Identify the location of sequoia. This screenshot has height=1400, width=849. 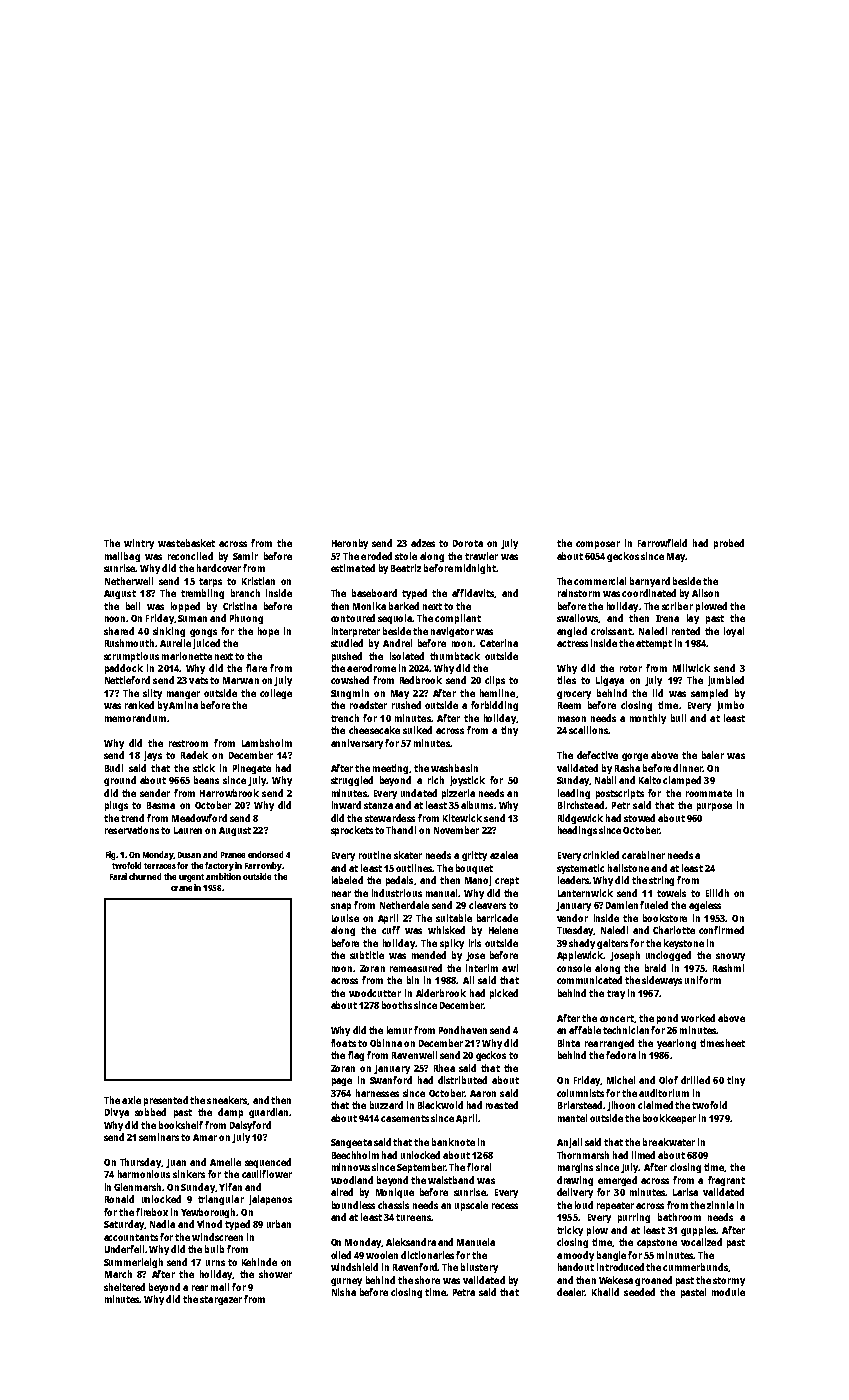
(395, 619).
